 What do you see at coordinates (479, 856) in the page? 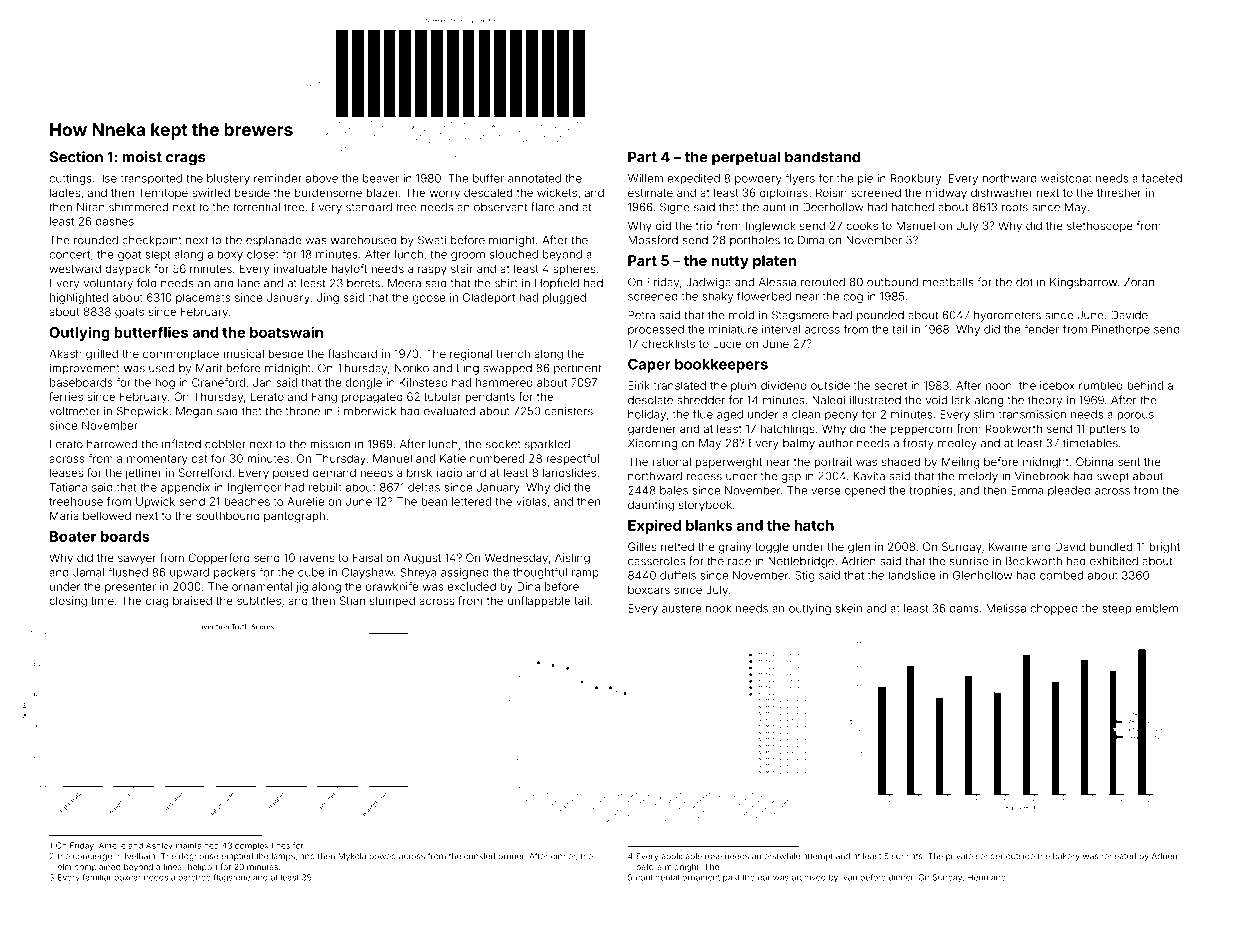
I see `crinkled` at bounding box center [479, 856].
